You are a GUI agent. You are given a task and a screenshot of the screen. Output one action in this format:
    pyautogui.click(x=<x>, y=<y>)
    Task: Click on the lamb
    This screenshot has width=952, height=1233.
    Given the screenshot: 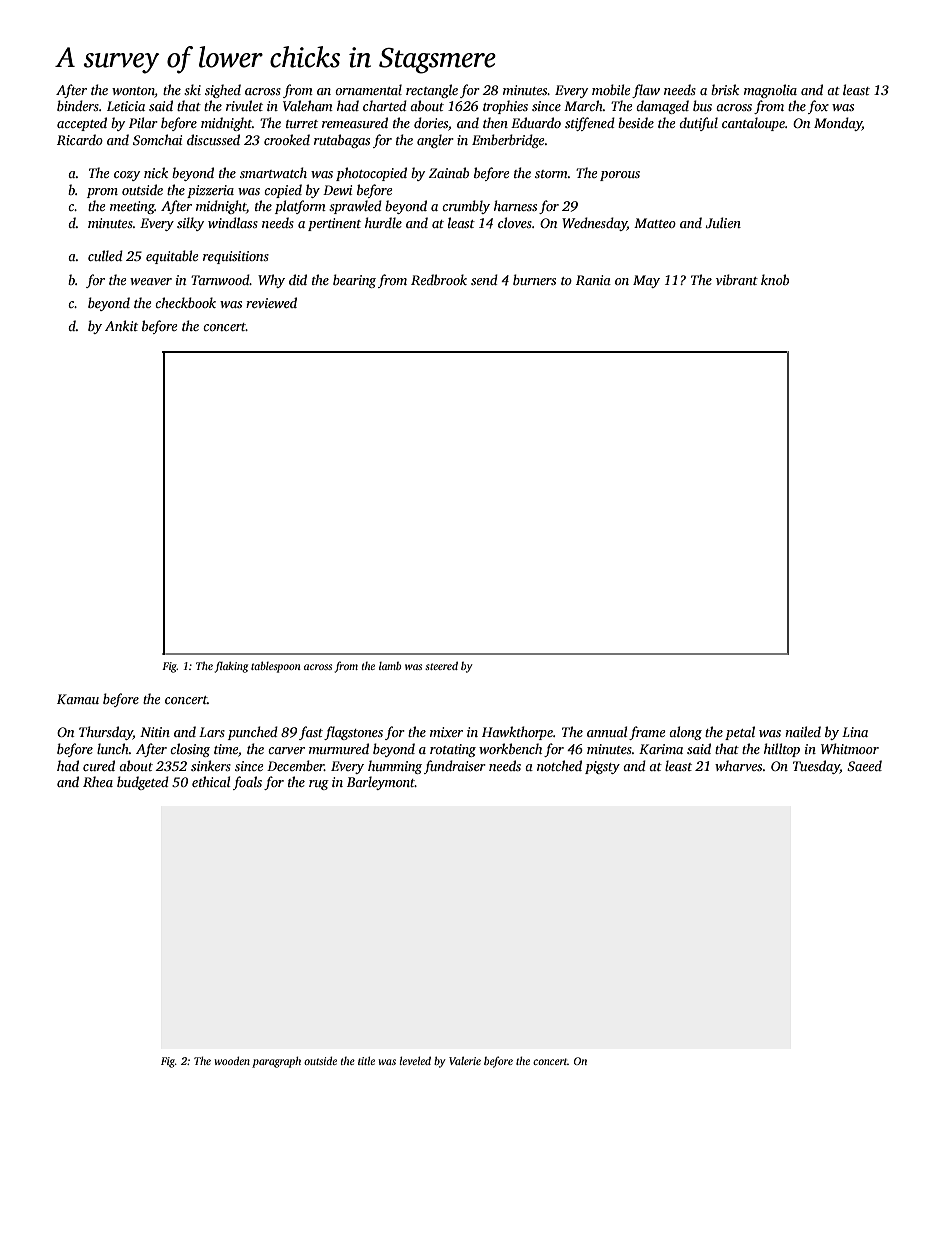 What is the action you would take?
    pyautogui.click(x=390, y=666)
